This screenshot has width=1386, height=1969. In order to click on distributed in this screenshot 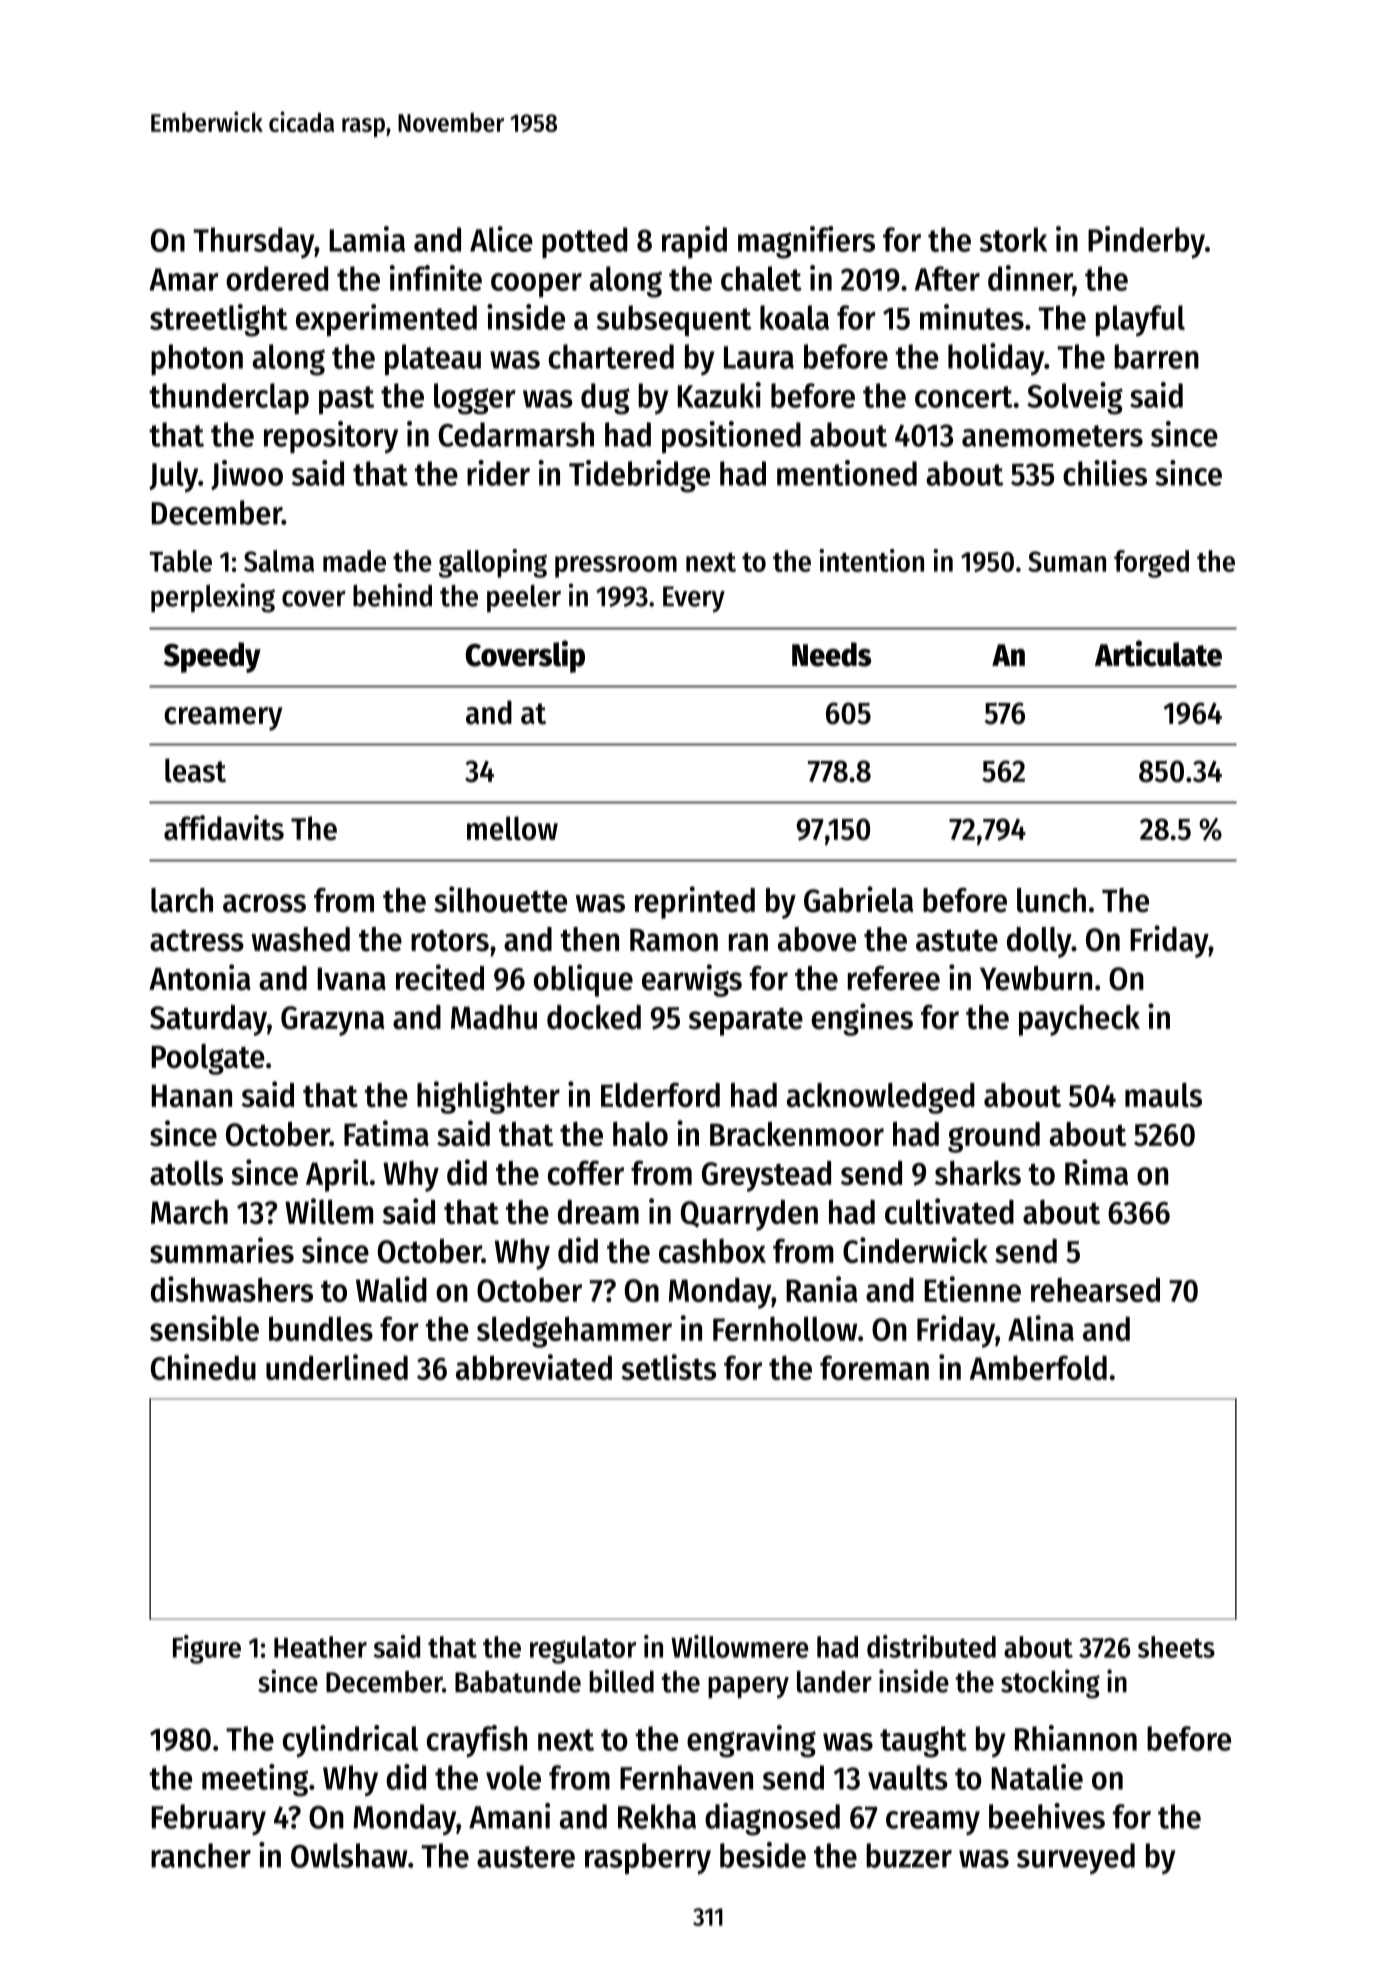, I will do `click(931, 1646)`.
